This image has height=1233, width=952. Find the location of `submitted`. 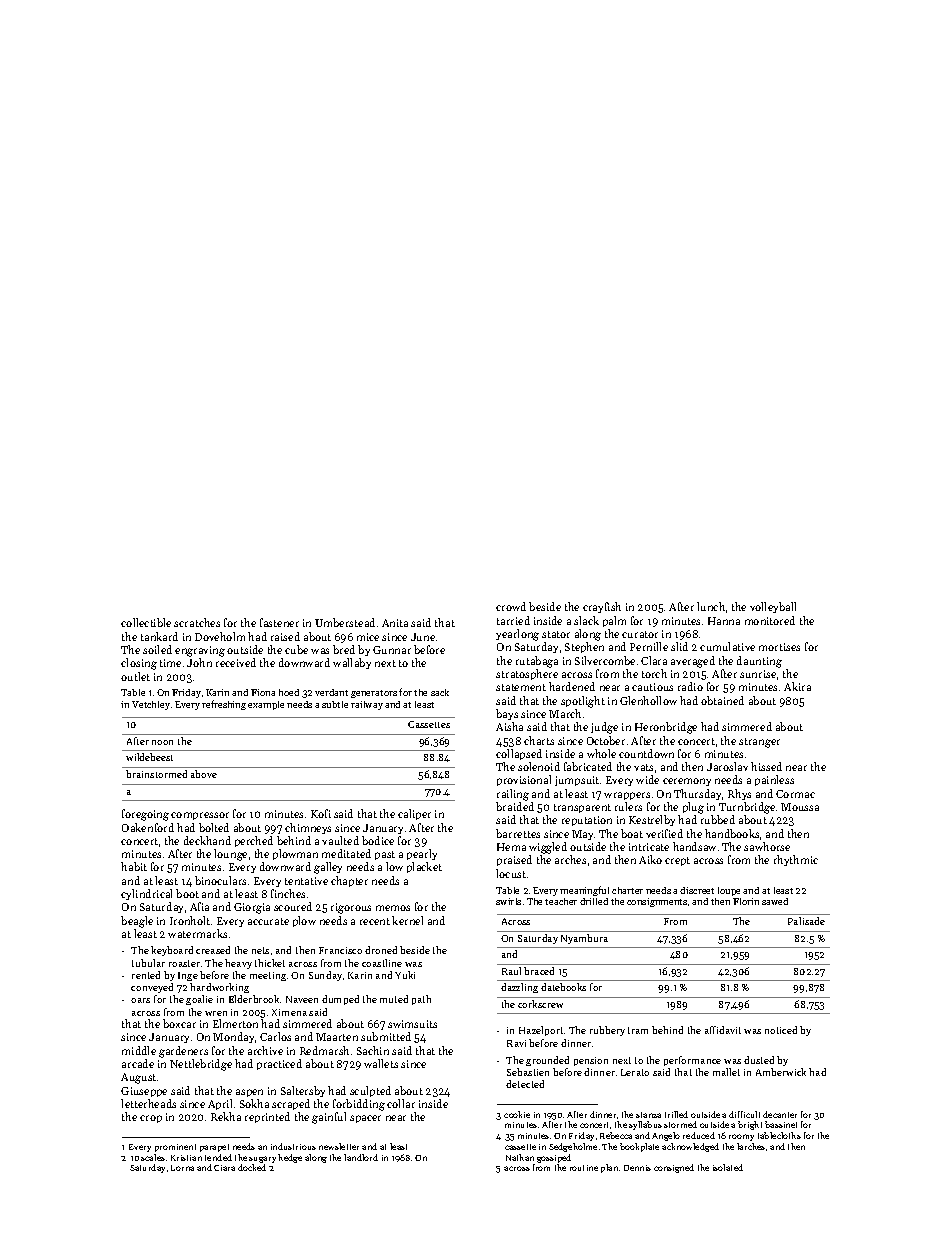

submitted is located at coordinates (386, 1036).
